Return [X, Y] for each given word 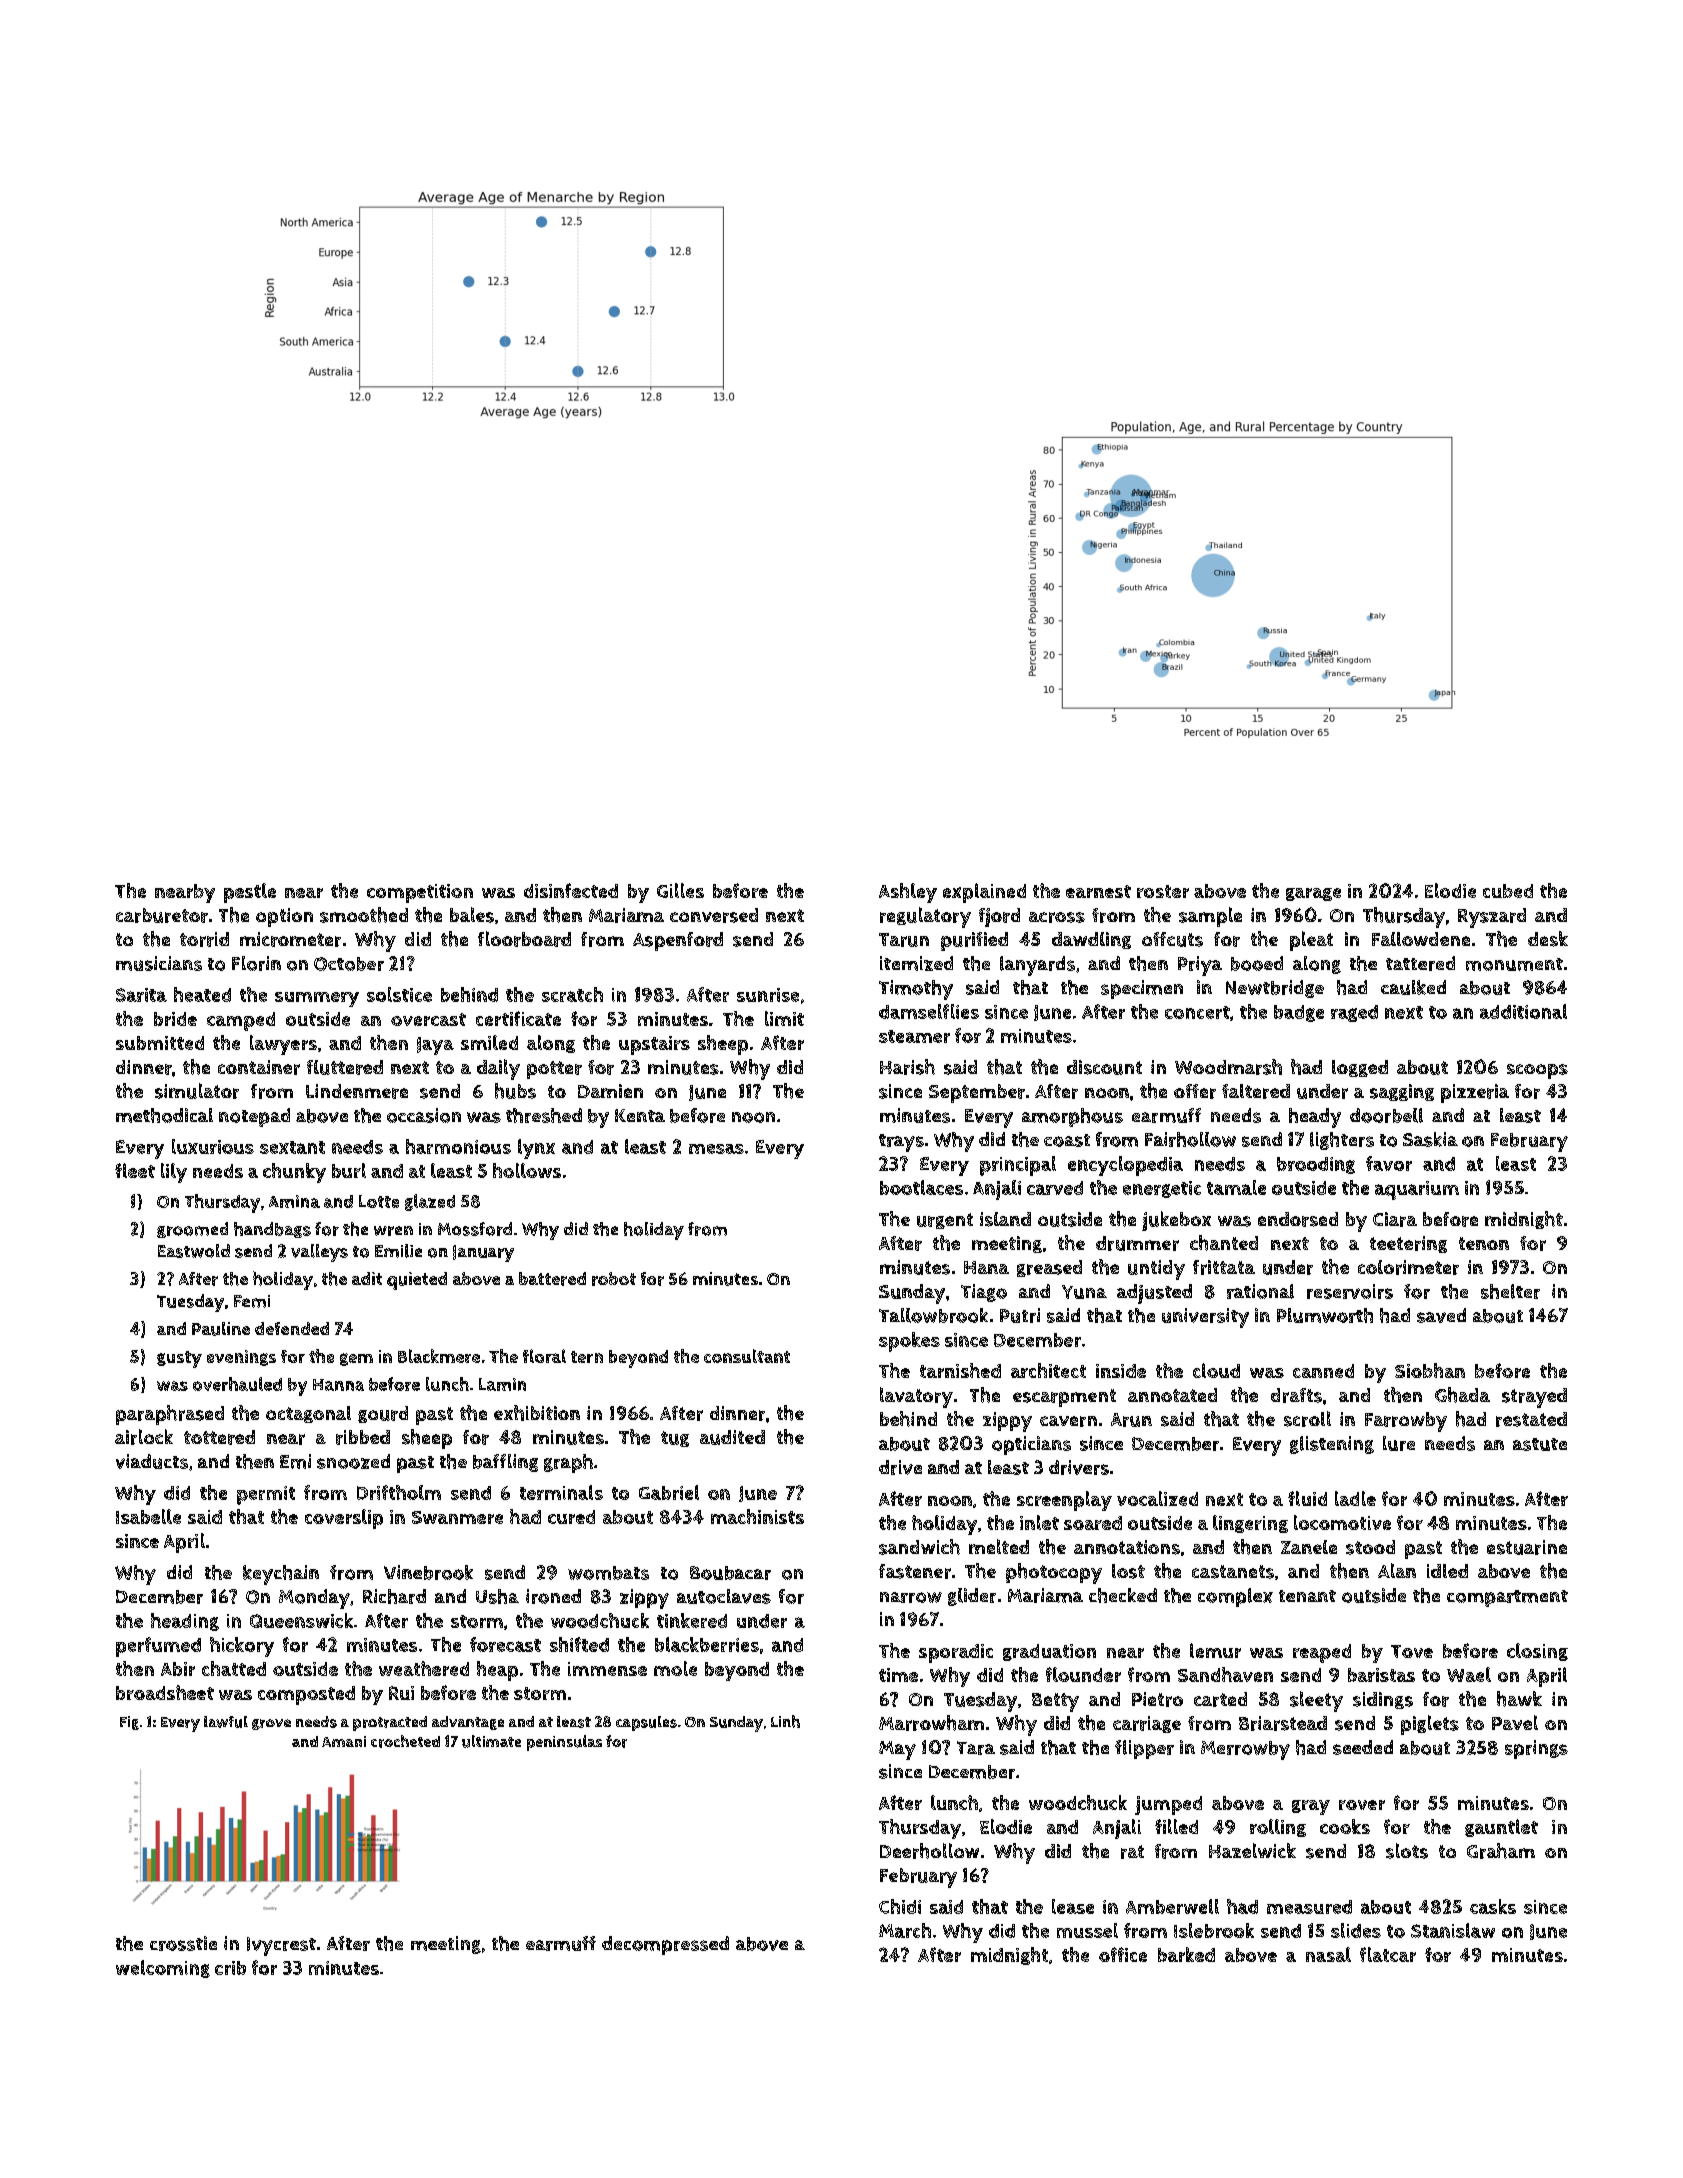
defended [292, 1328]
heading [185, 1622]
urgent [945, 1221]
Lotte [379, 1201]
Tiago [984, 1293]
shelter [1510, 1291]
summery [317, 999]
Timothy [916, 990]
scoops [1537, 1071]
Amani [344, 1741]
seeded [1363, 1747]
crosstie [183, 1943]
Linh [785, 1721]
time [898, 1675]
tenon [1484, 1243]
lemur [1215, 1650]
